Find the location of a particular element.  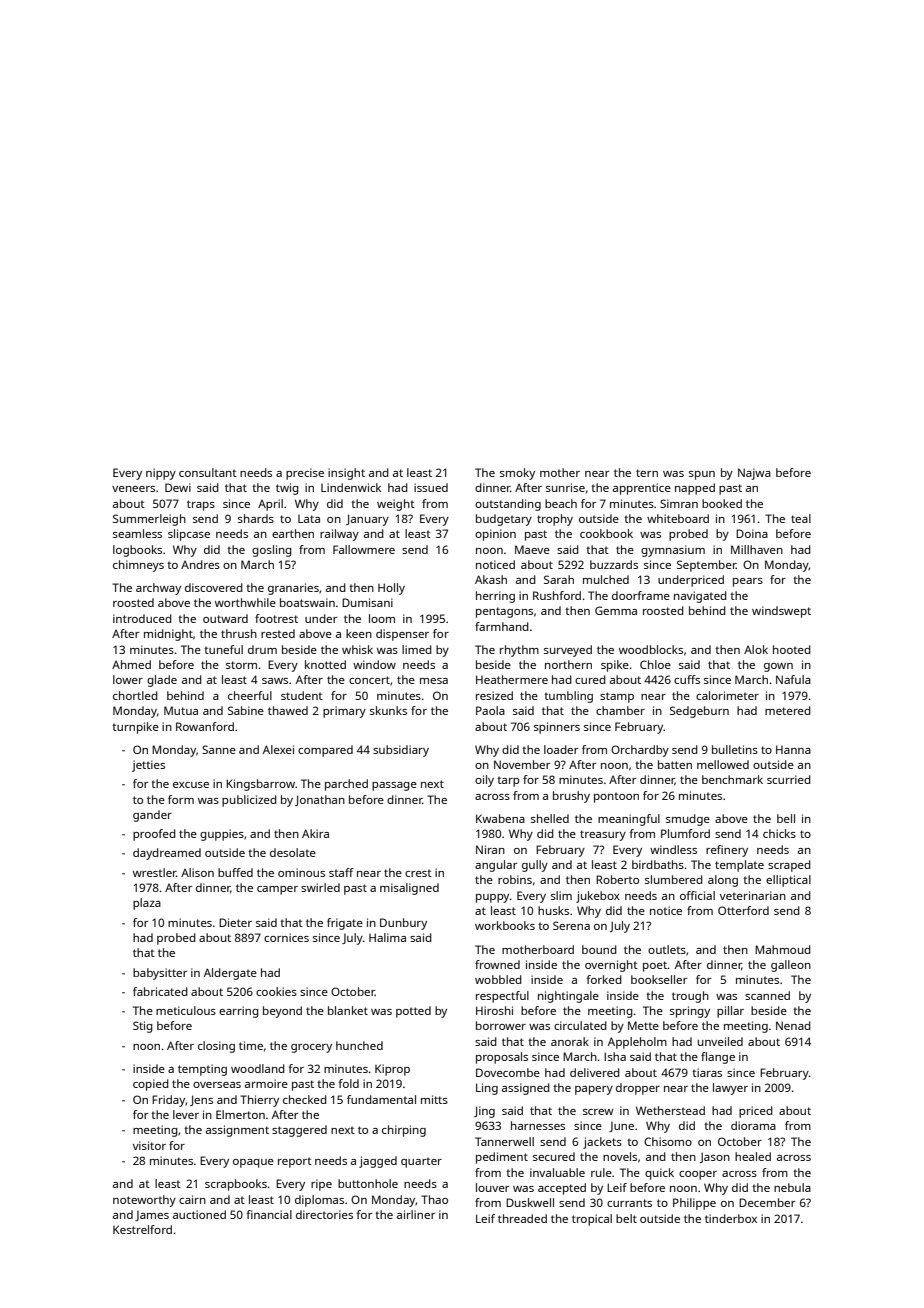

logbooks is located at coordinates (137, 551).
